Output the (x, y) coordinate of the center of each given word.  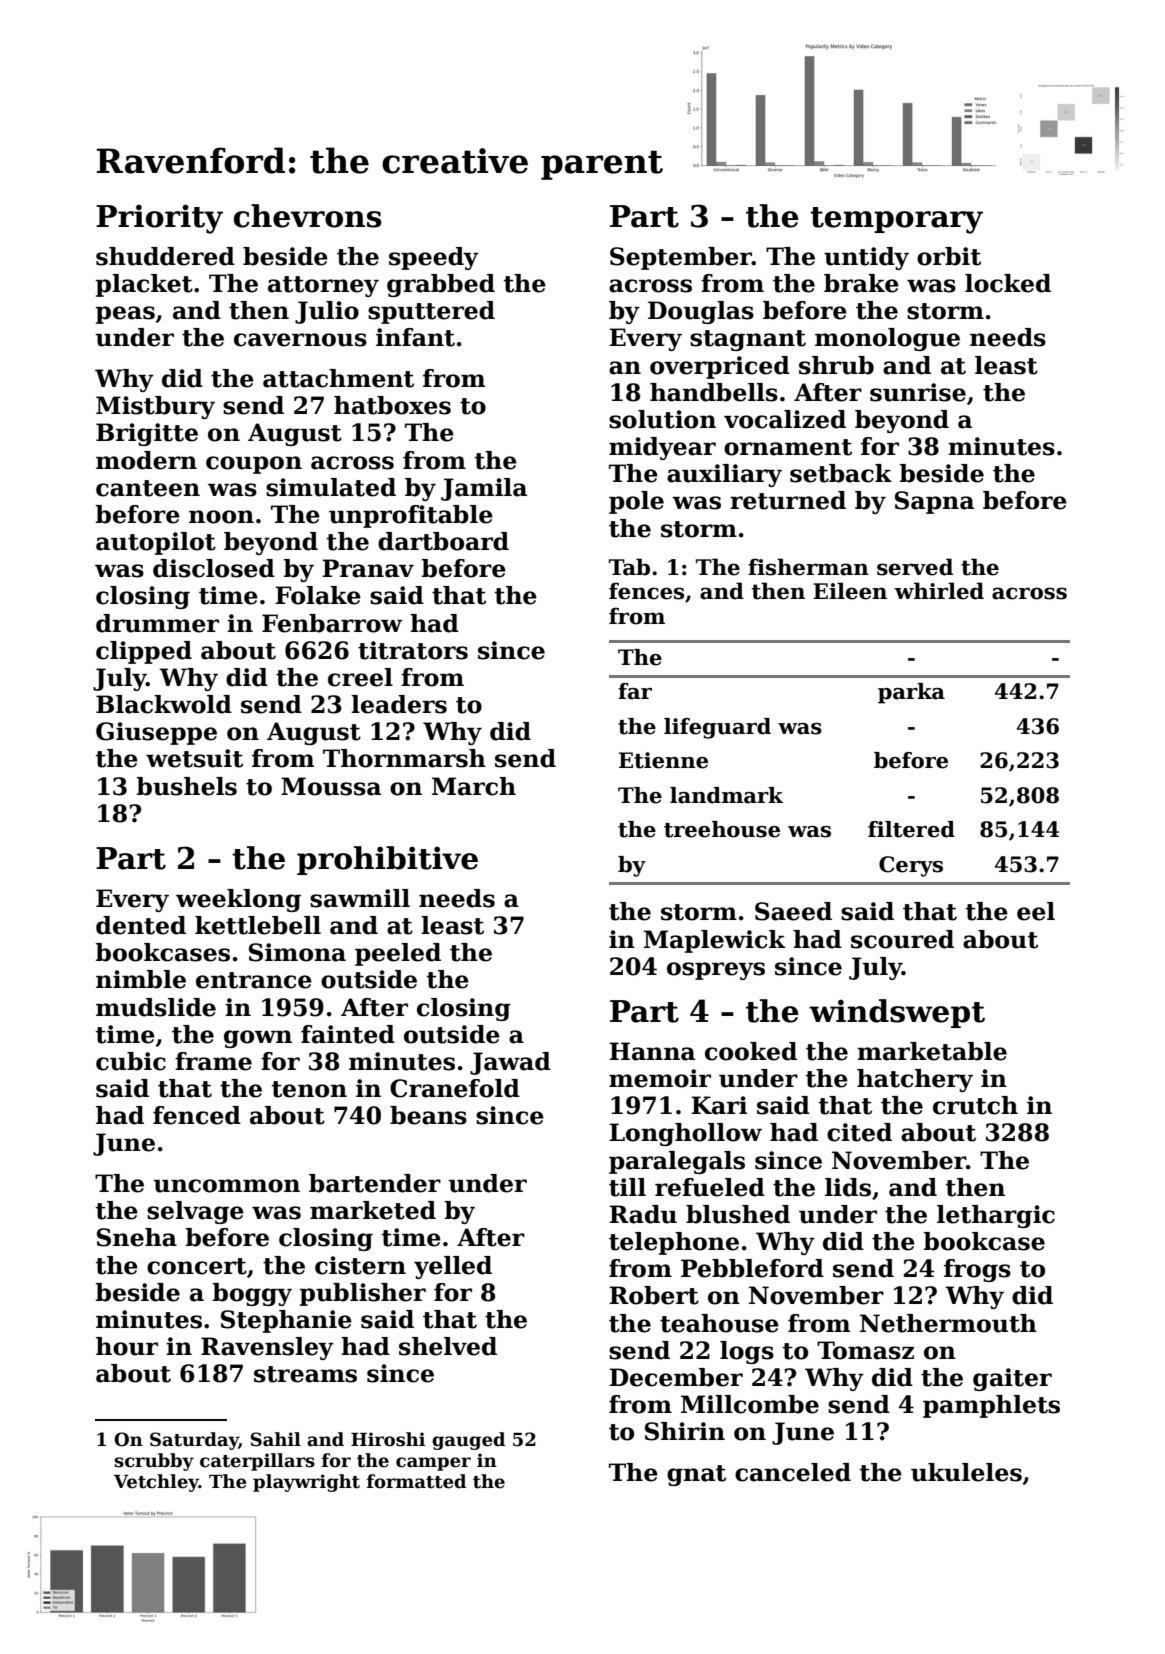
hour (127, 1346)
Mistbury (155, 407)
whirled (939, 591)
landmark (726, 795)
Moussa (331, 786)
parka (911, 693)
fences (646, 591)
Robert (654, 1295)
